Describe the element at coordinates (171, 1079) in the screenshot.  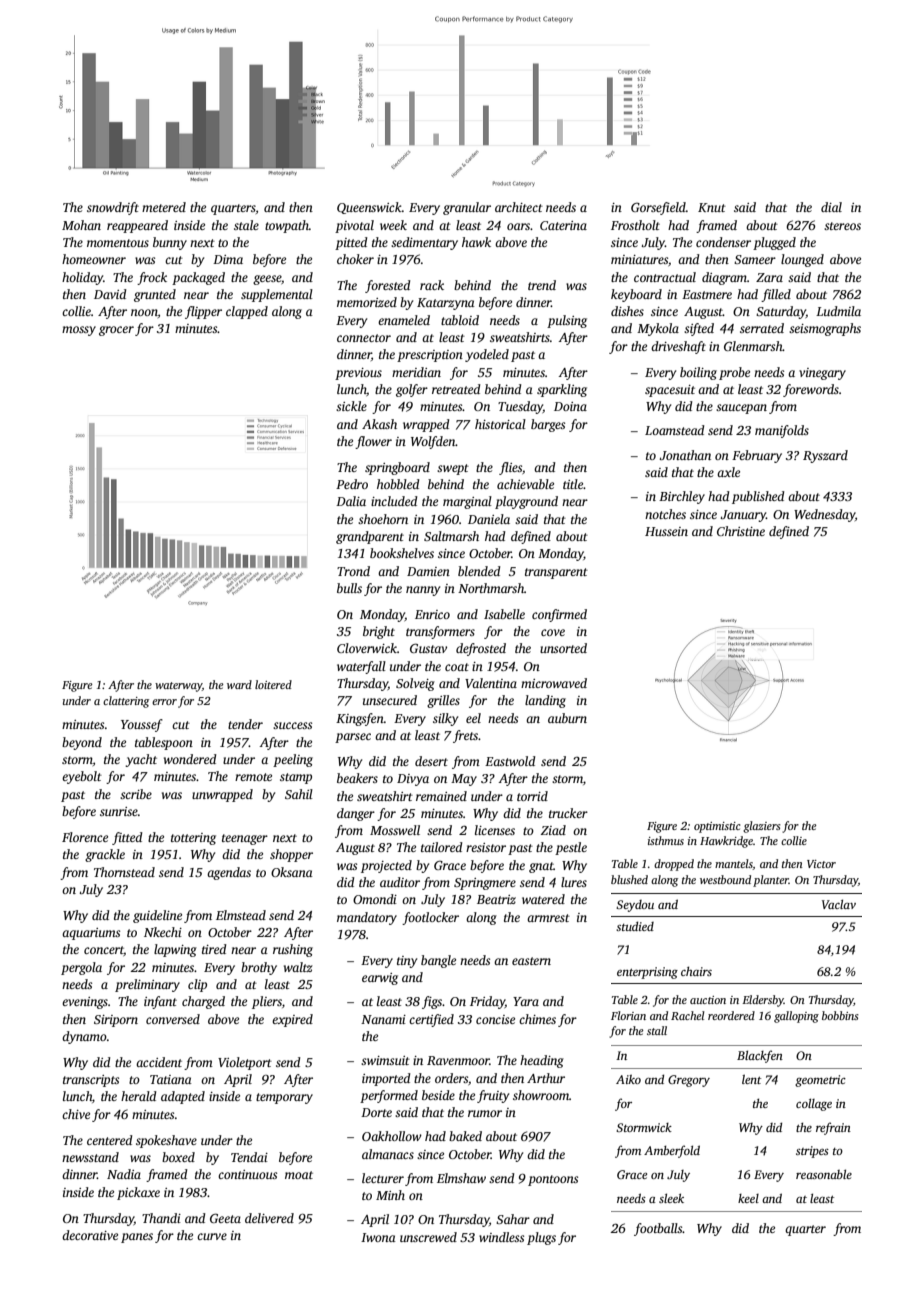
I see `Tatiana` at that location.
